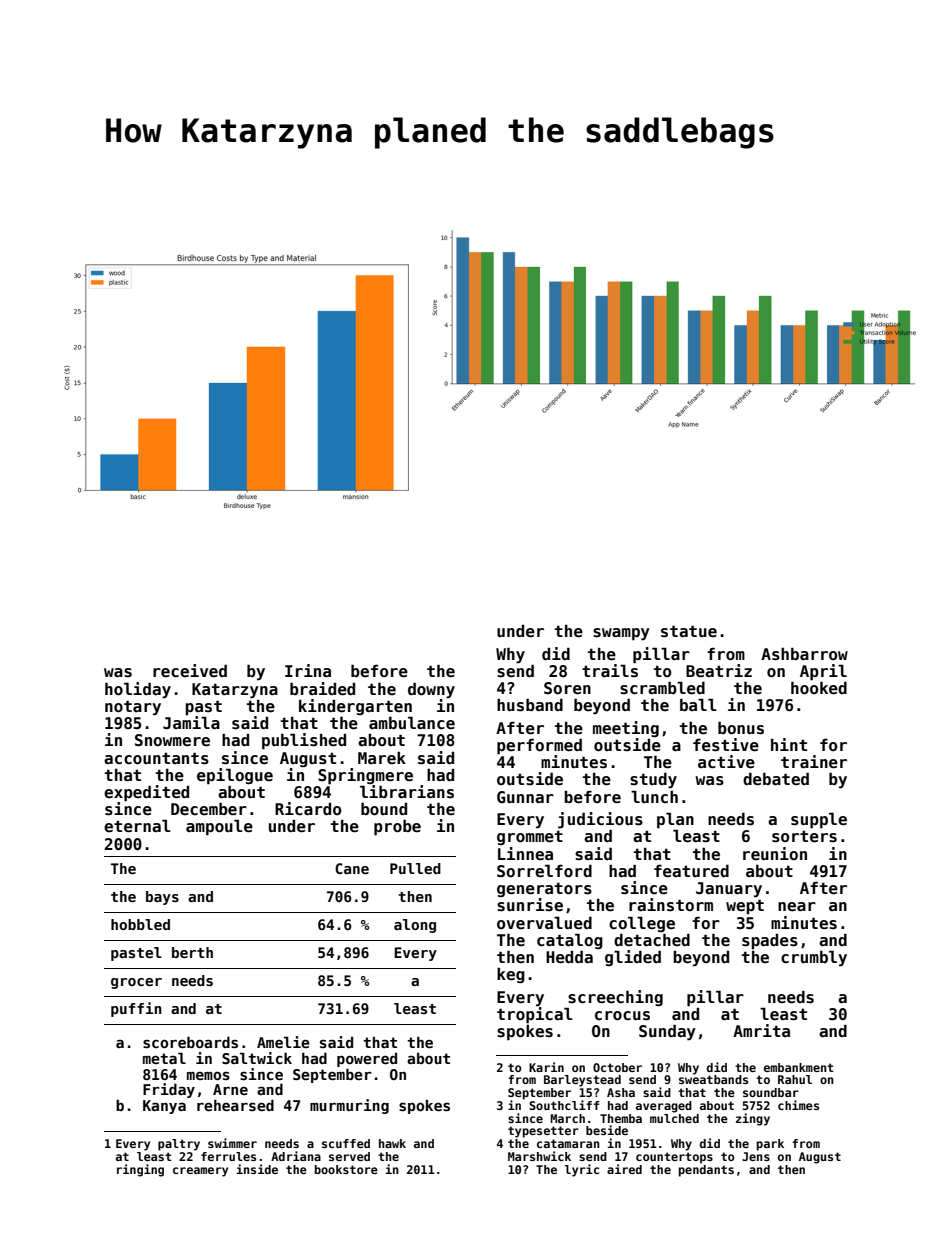  Describe the element at coordinates (346, 1169) in the screenshot. I see `bookstore` at that location.
